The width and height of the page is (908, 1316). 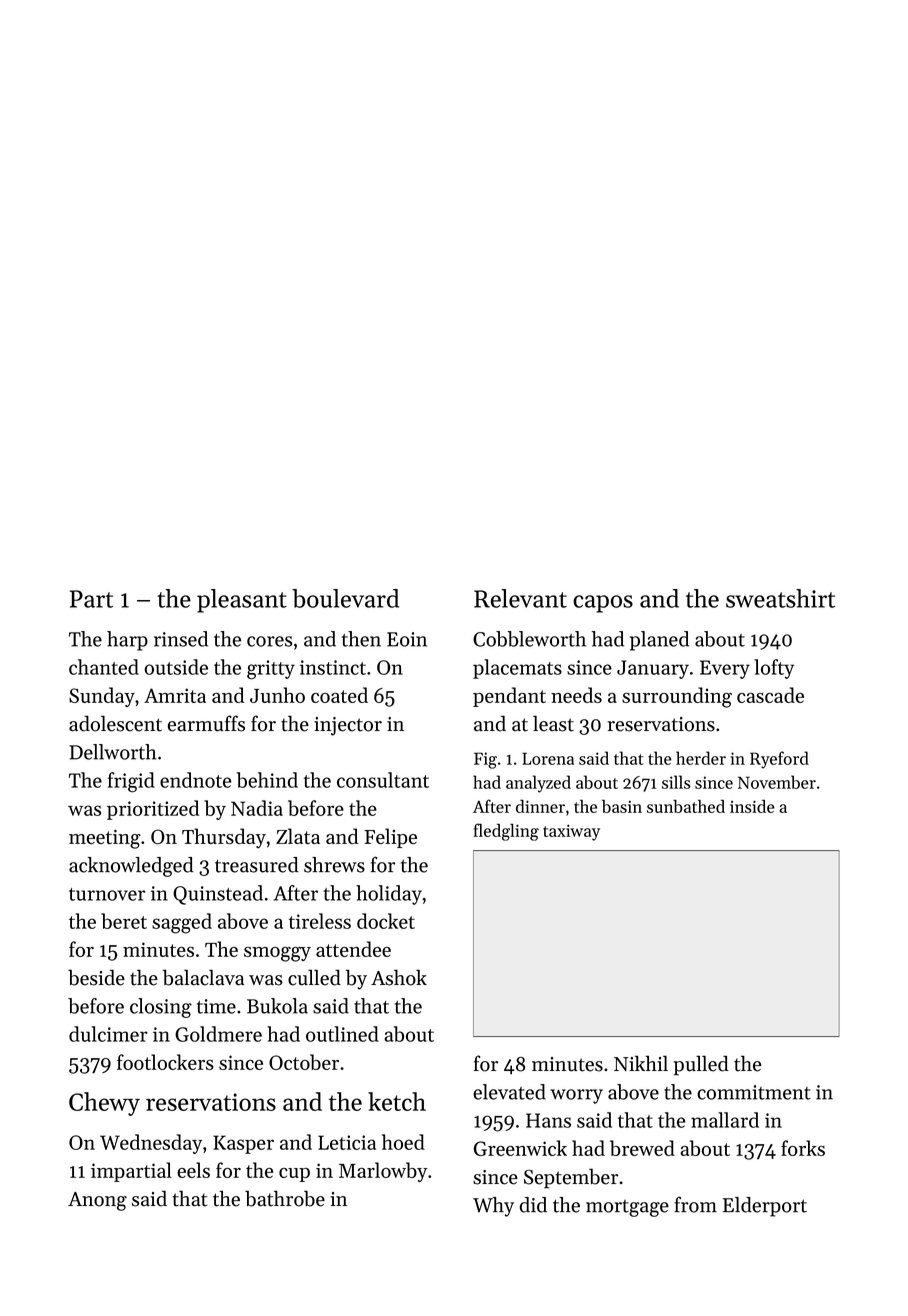 What do you see at coordinates (320, 921) in the page?
I see `tireless` at bounding box center [320, 921].
